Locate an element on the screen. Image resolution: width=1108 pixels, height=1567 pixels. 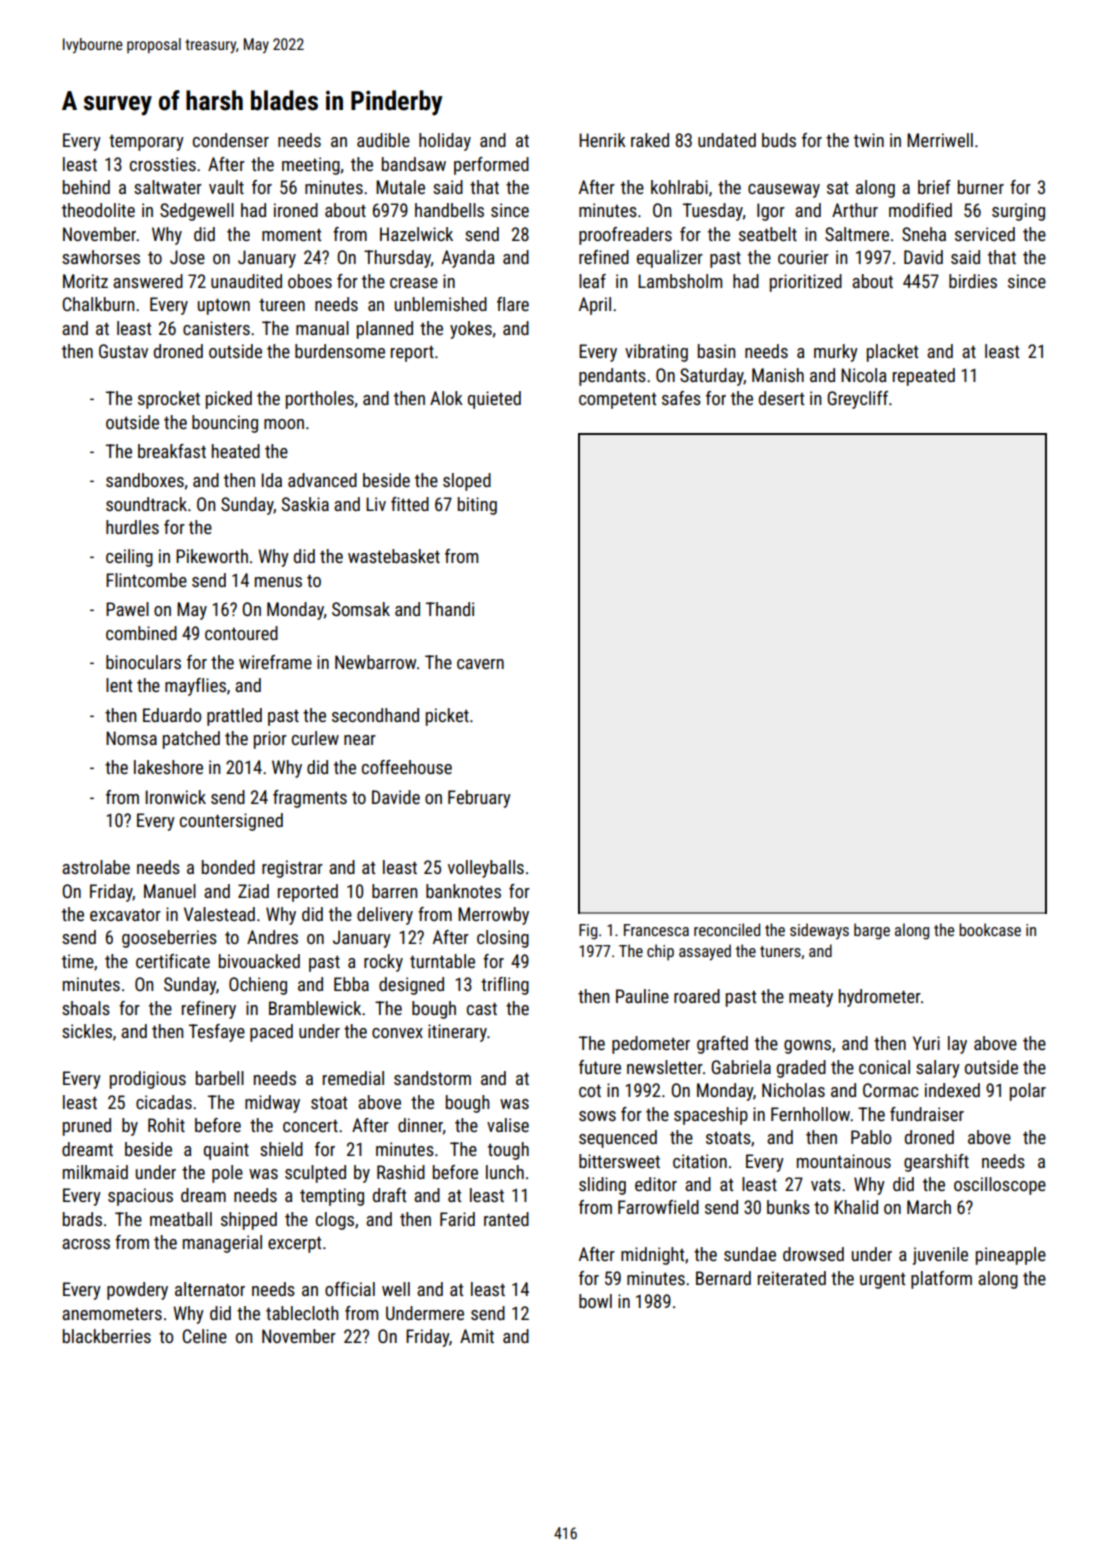
placket is located at coordinates (892, 353).
